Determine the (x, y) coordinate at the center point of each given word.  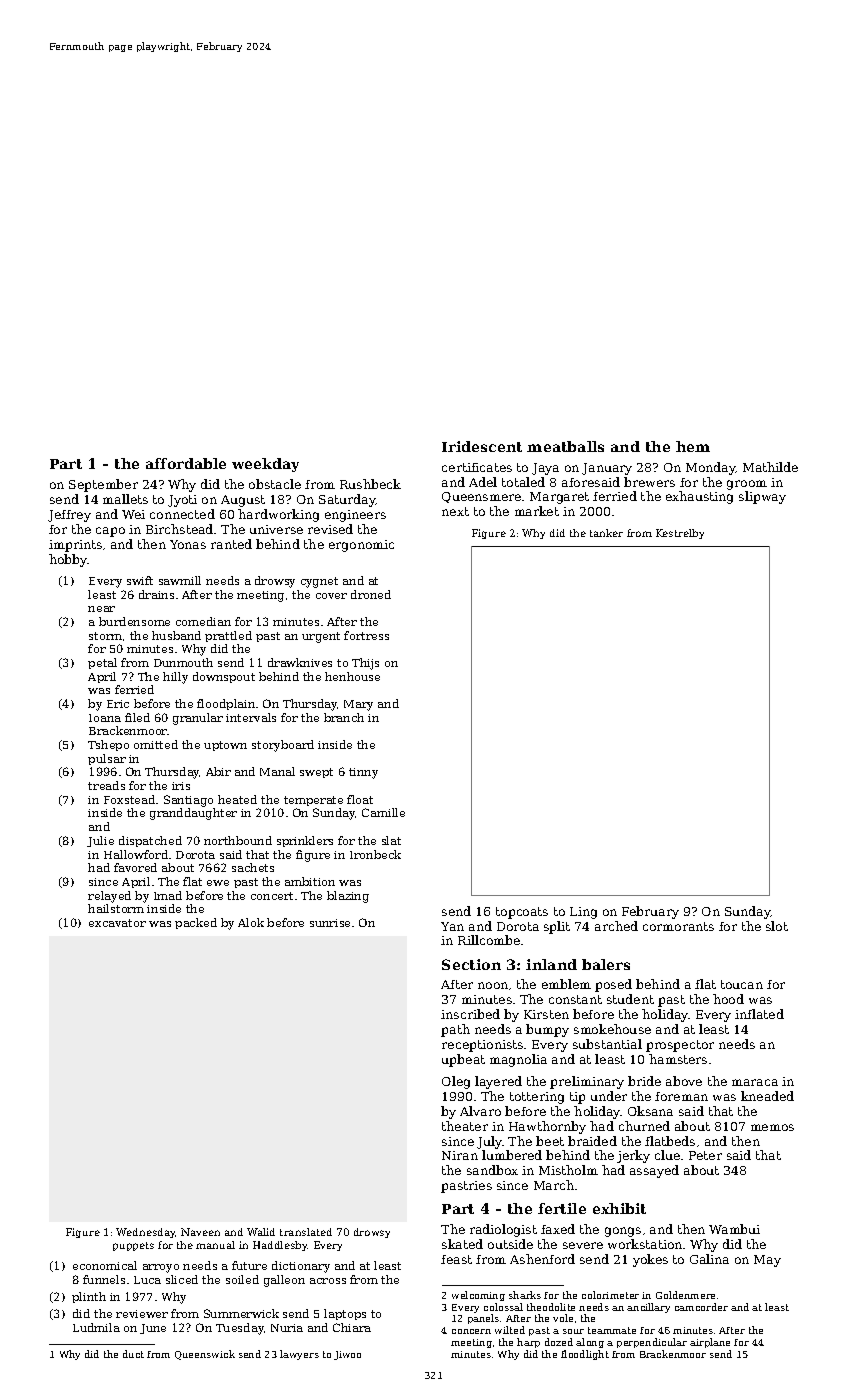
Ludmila (96, 1327)
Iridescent (482, 446)
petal (102, 663)
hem (693, 446)
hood (728, 999)
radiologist (503, 1230)
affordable (186, 463)
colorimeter (610, 1295)
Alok (251, 922)
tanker (606, 533)
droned (371, 594)
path (455, 1030)
